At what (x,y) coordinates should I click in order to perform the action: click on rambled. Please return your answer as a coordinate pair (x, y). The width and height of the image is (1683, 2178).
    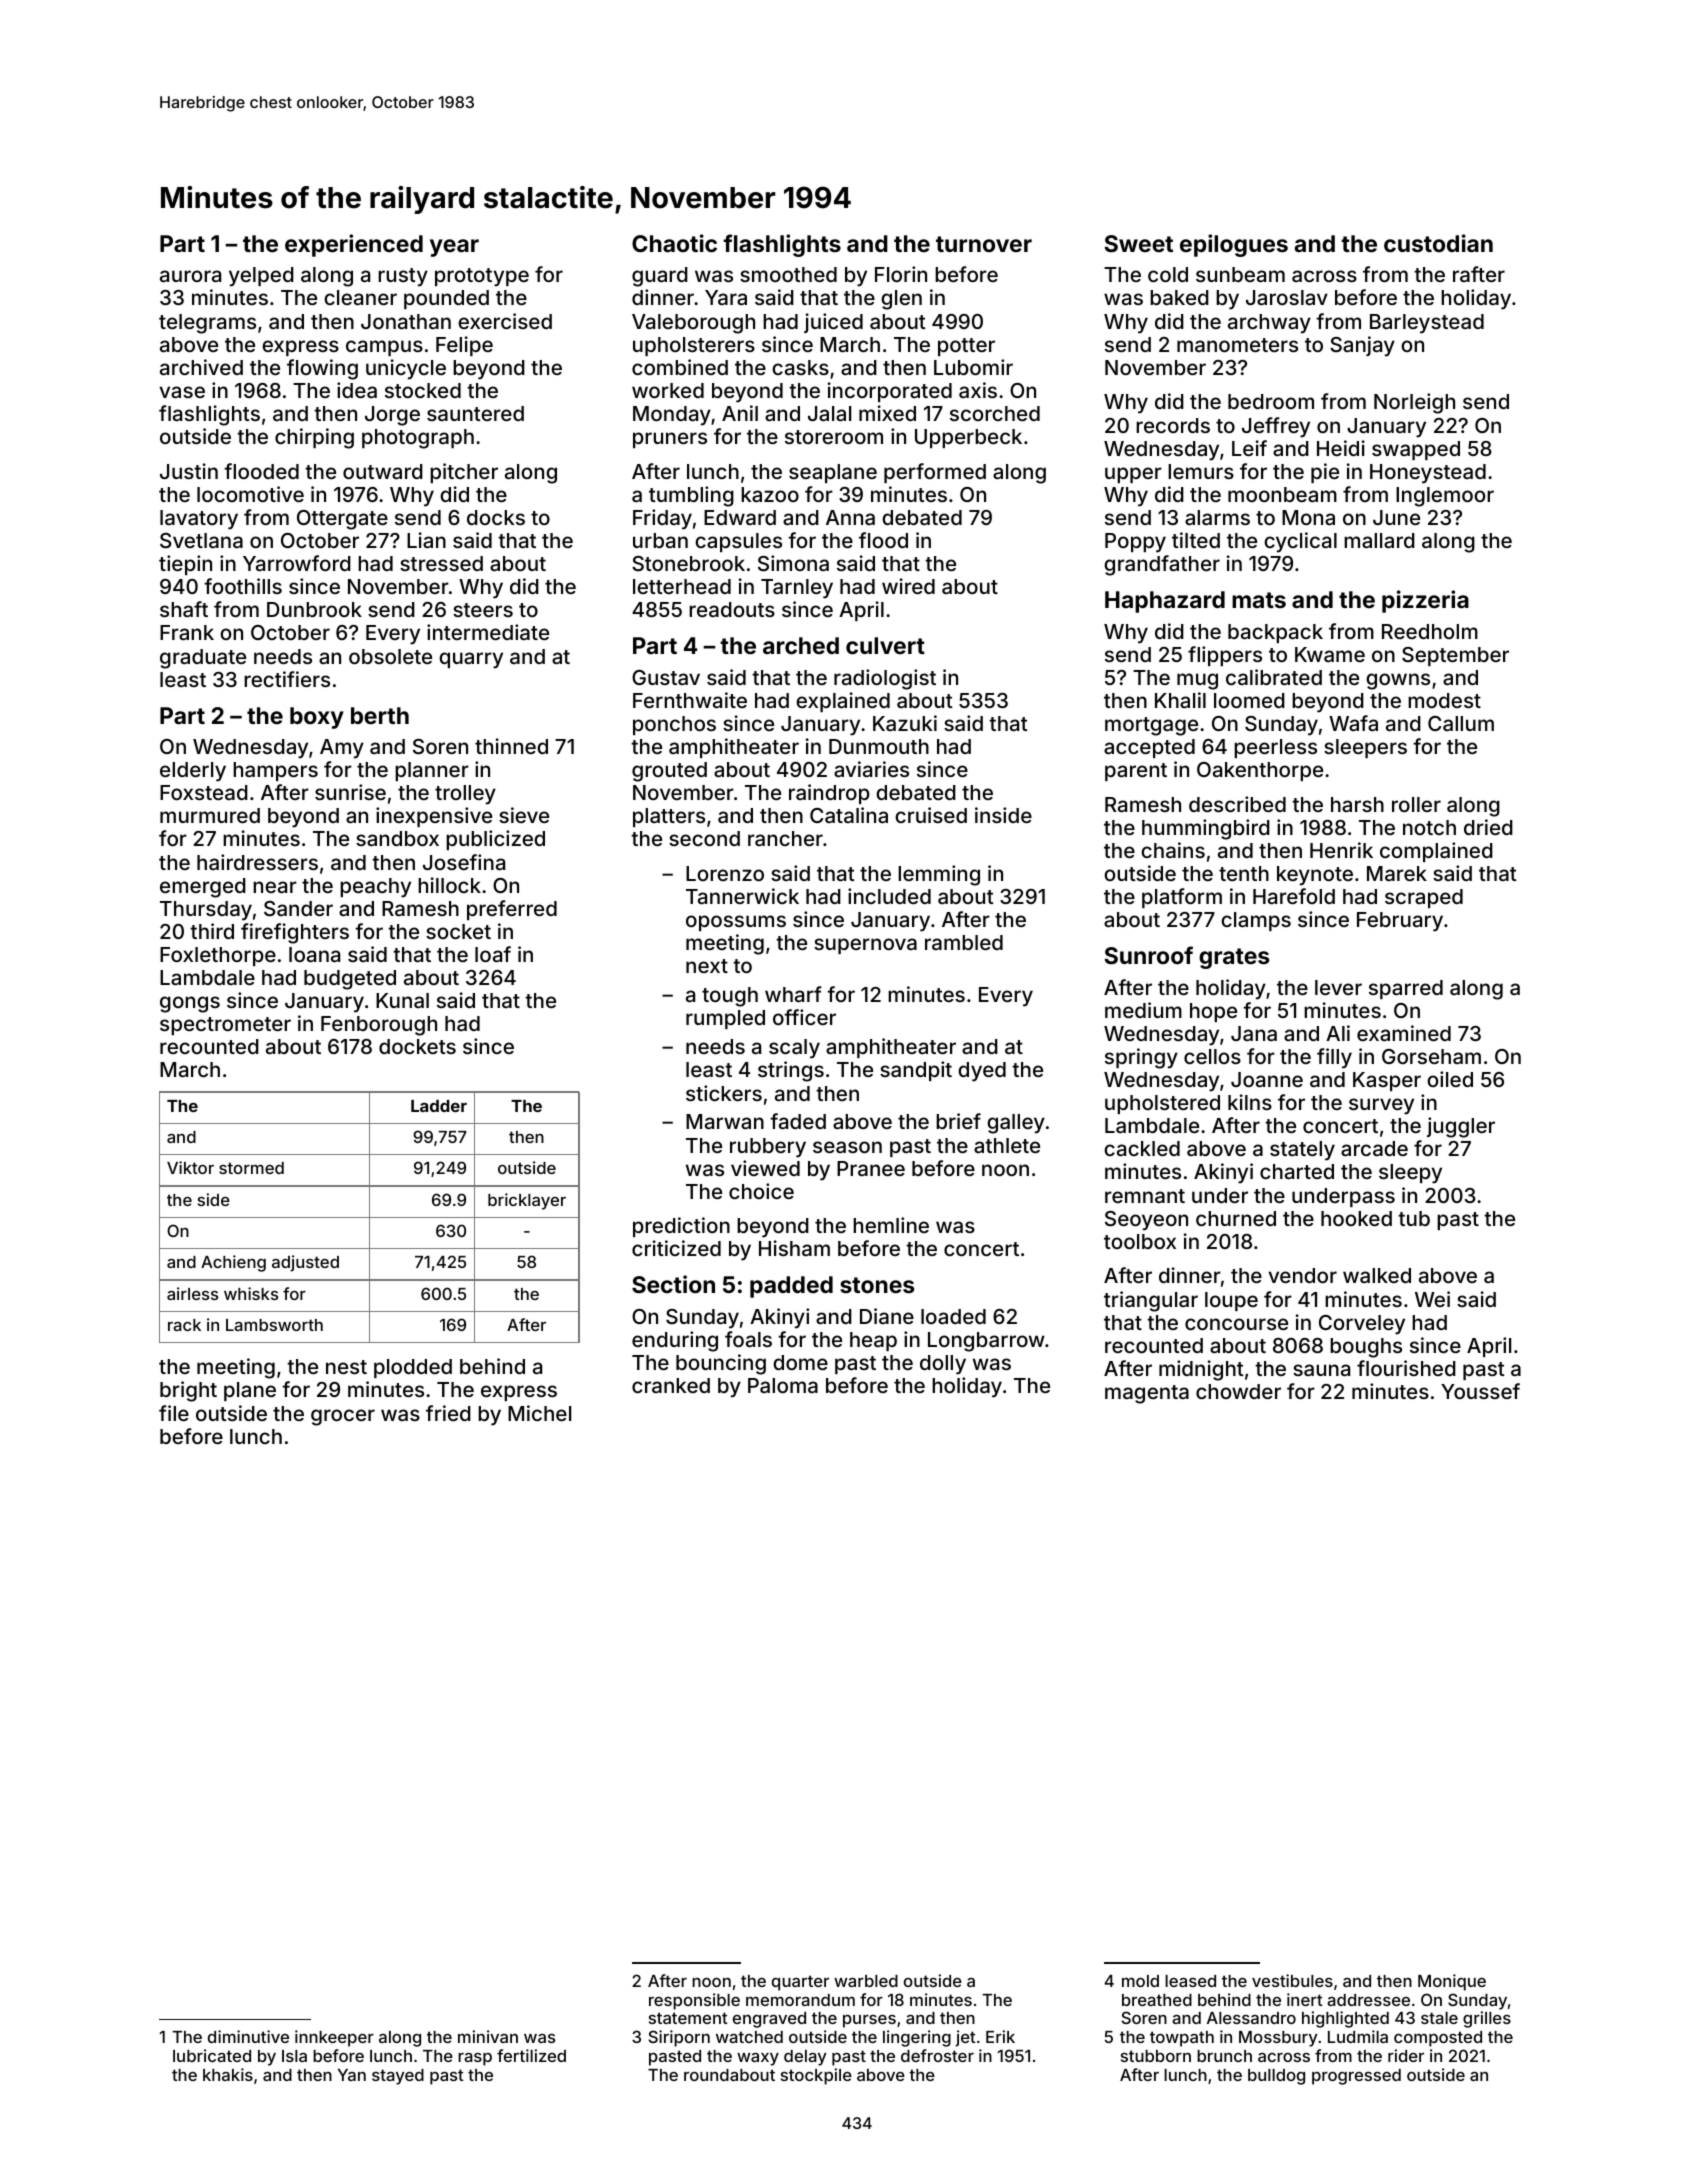
    Looking at the image, I should click on (964, 942).
